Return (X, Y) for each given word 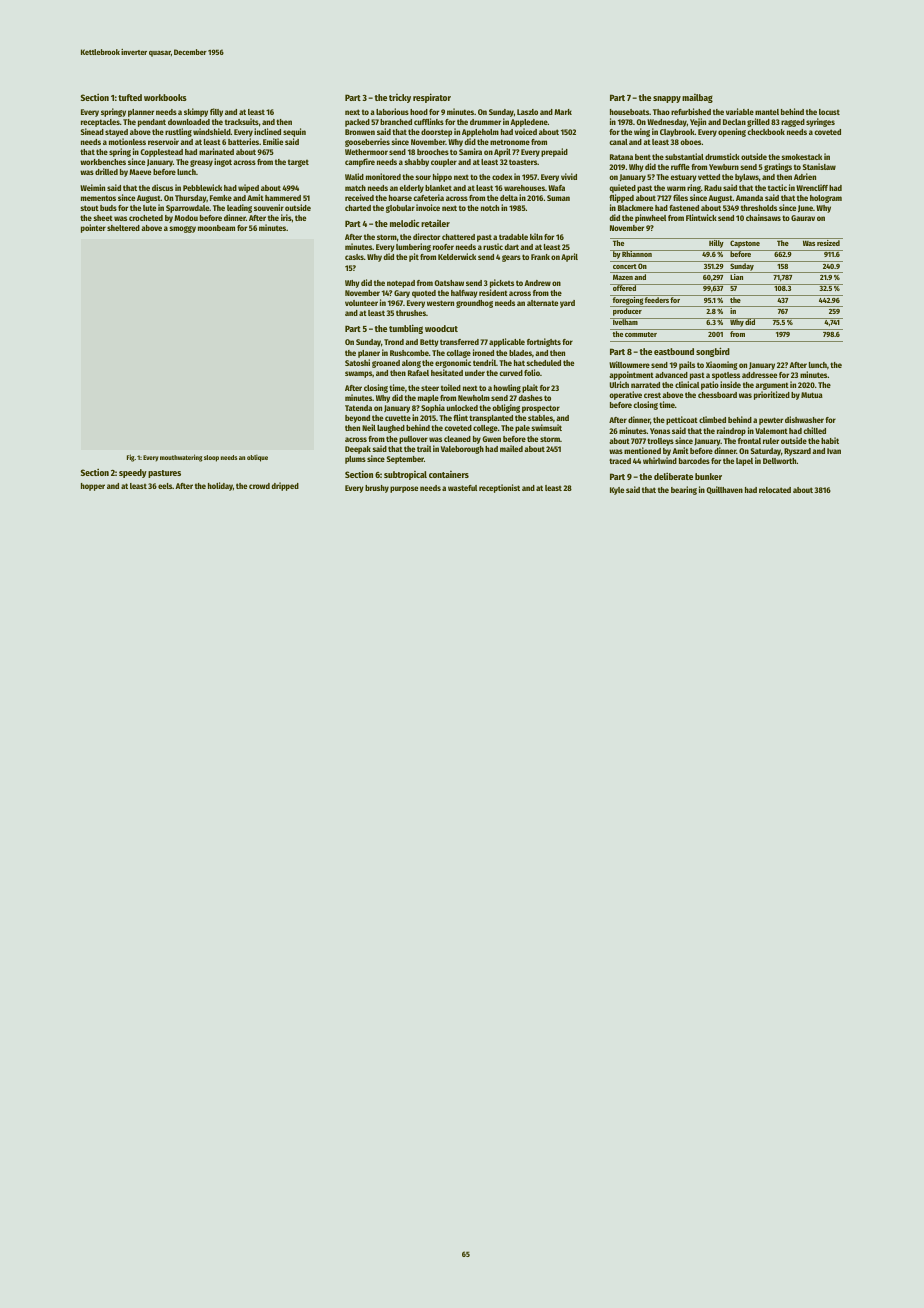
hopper (93, 487)
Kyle (617, 491)
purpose (404, 489)
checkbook (766, 132)
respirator (432, 98)
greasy (201, 163)
